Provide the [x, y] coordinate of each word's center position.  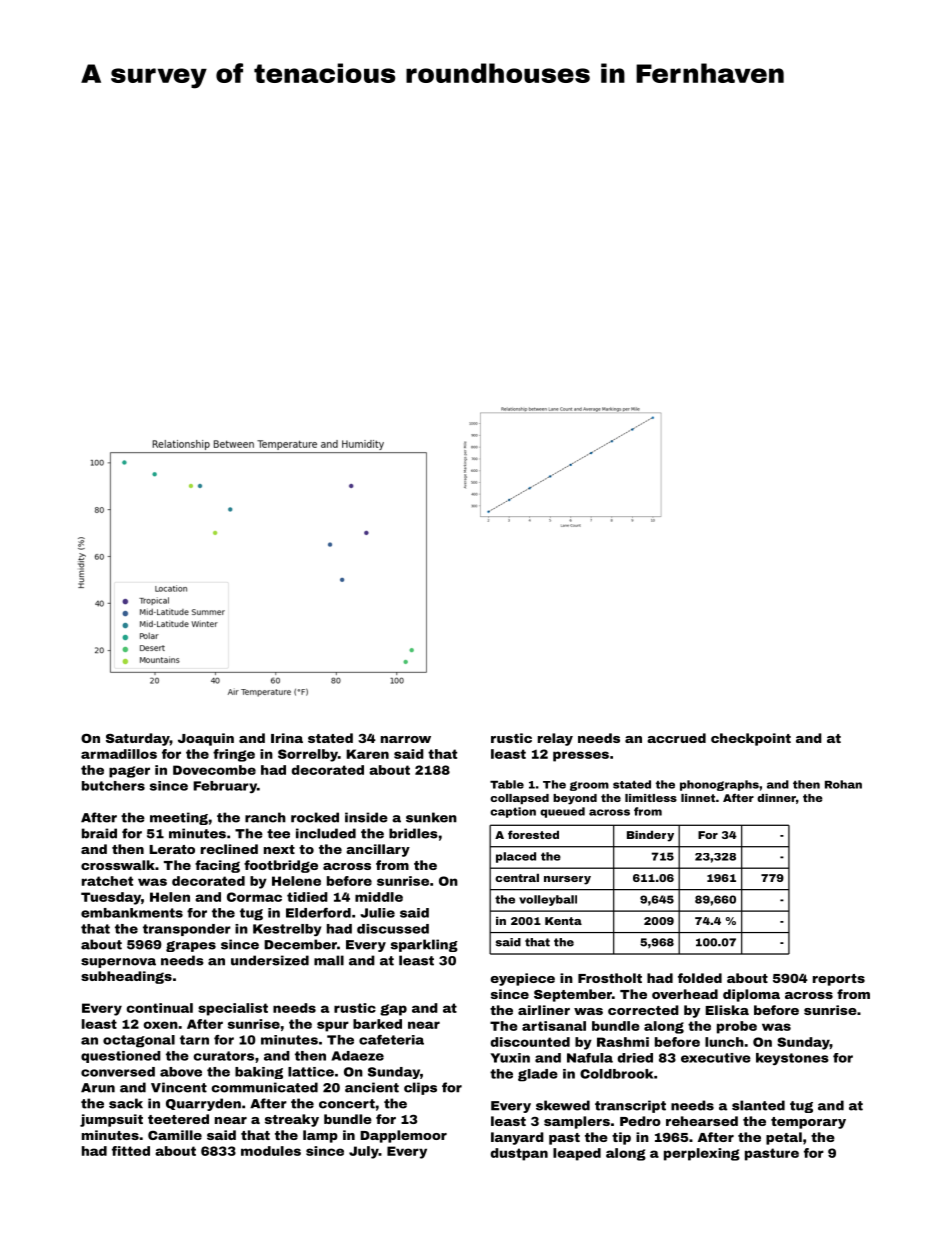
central [517, 877]
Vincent [179, 1087]
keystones [792, 1059]
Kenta [563, 921]
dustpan [519, 1154]
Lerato [172, 849]
